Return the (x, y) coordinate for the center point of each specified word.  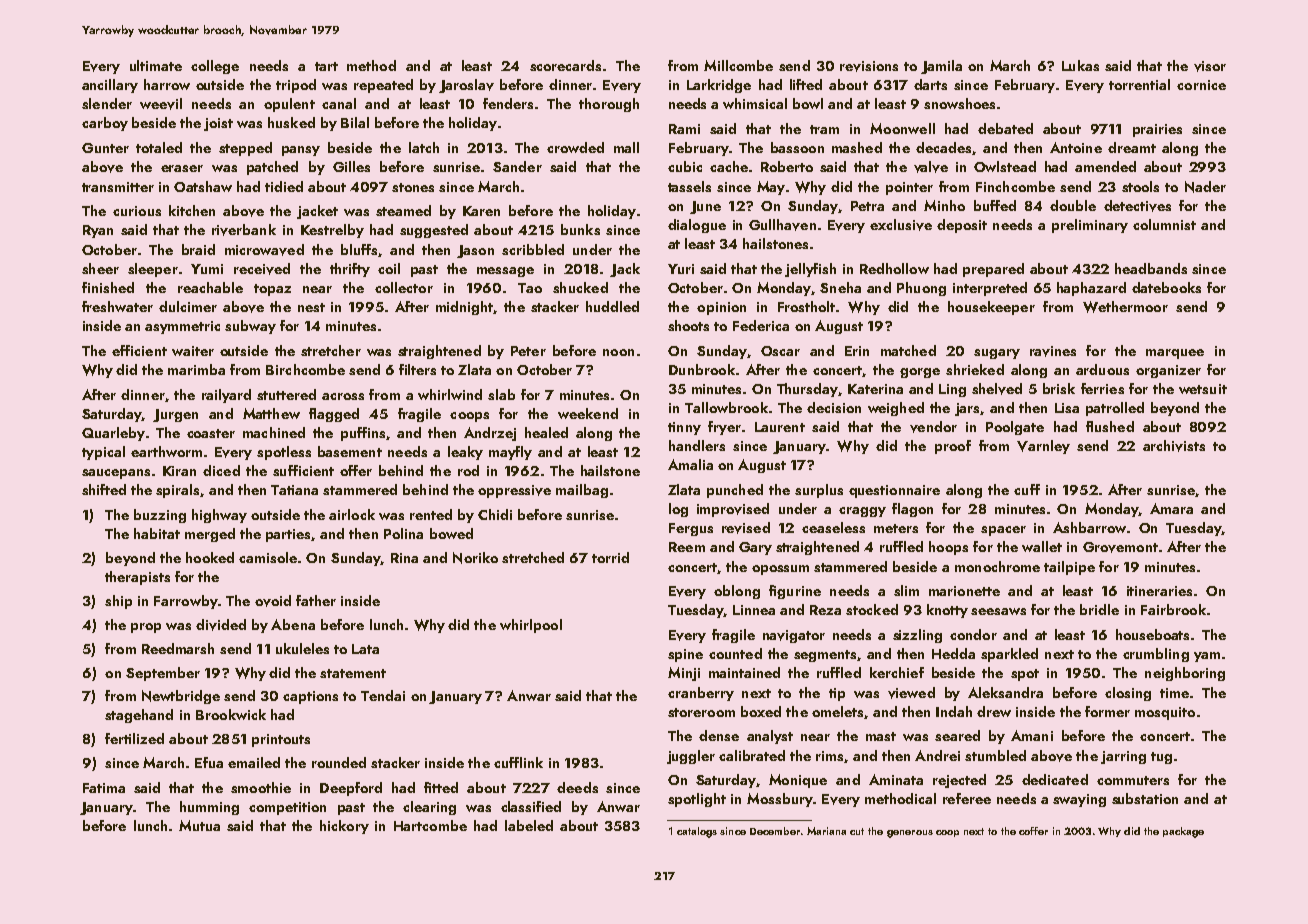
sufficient (303, 470)
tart (326, 66)
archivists (1174, 446)
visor (1210, 66)
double (1073, 205)
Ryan (98, 231)
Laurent (780, 427)
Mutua (199, 825)
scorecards (565, 65)
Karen (481, 211)
